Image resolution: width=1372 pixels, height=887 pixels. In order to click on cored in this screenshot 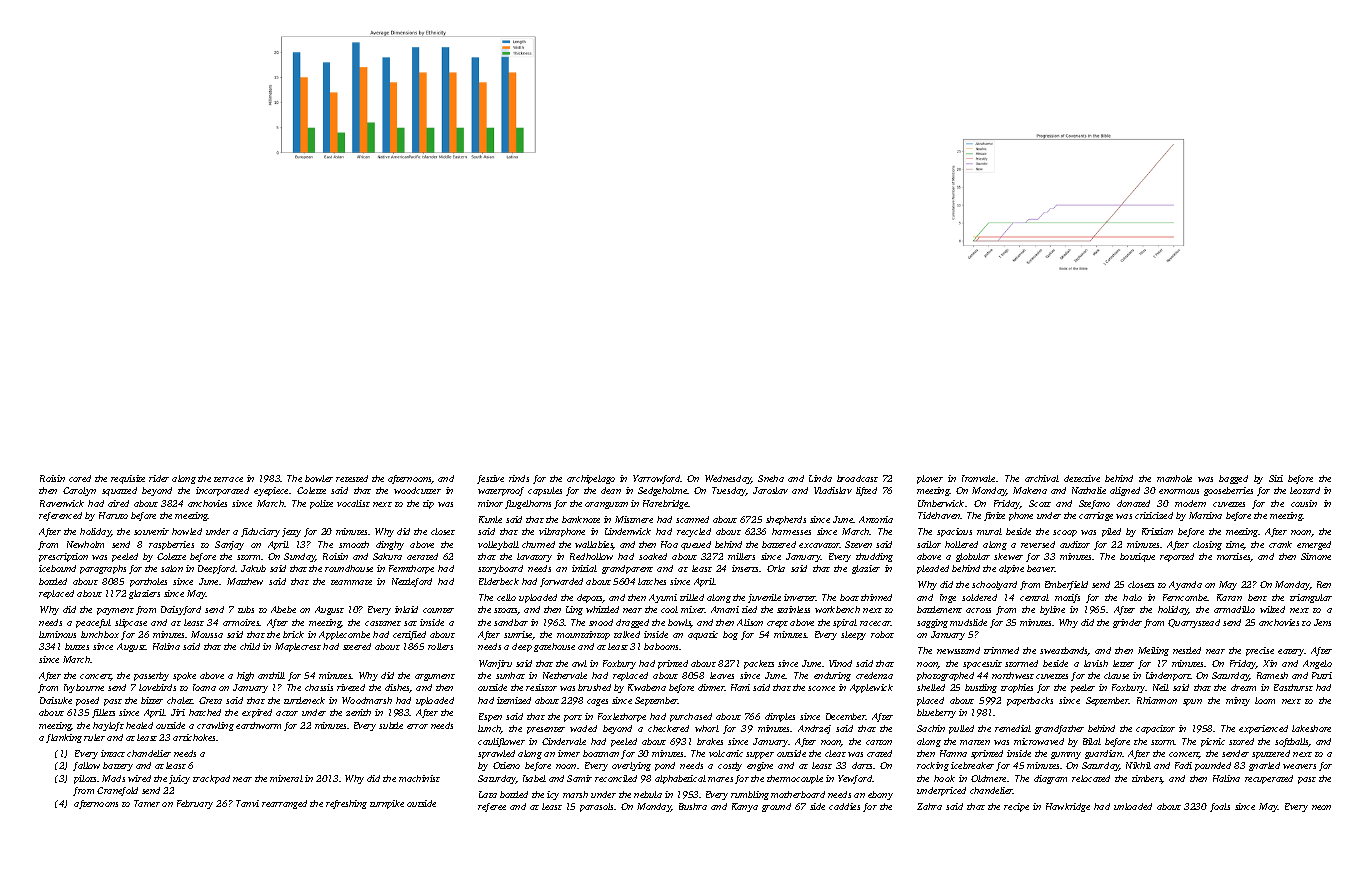, I will do `click(80, 478)`.
